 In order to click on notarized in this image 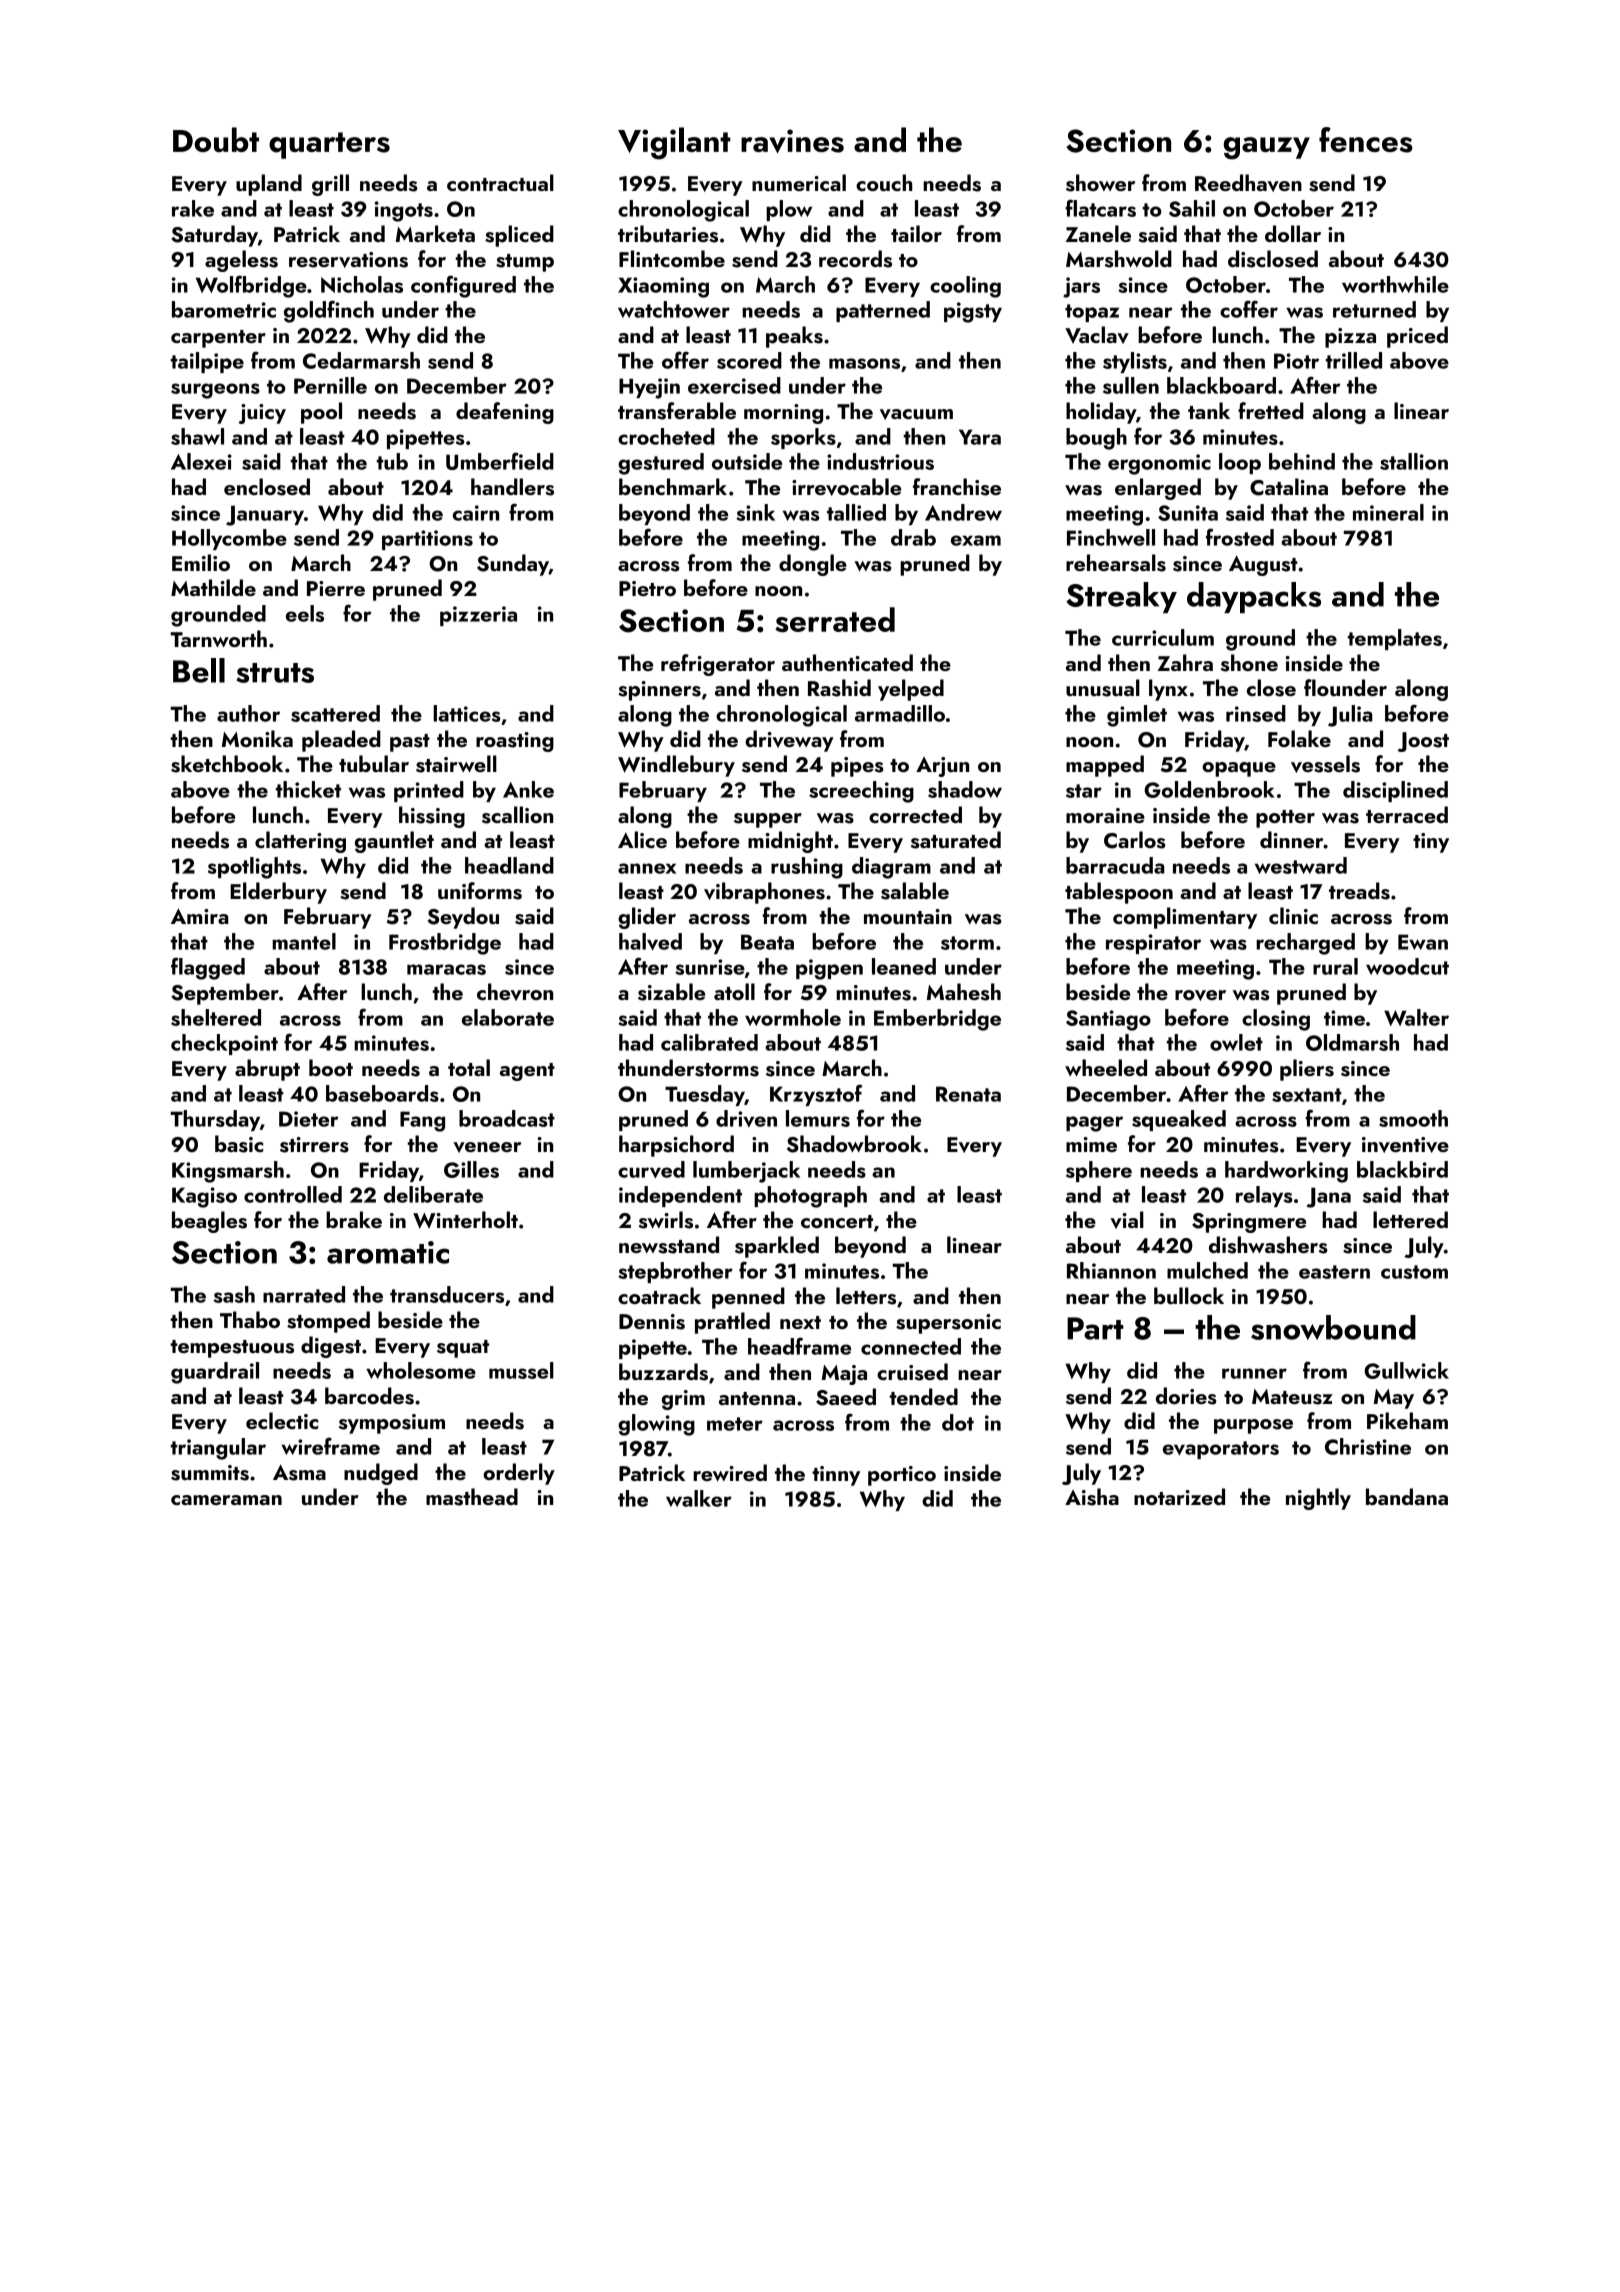, I will do `click(1179, 1496)`.
